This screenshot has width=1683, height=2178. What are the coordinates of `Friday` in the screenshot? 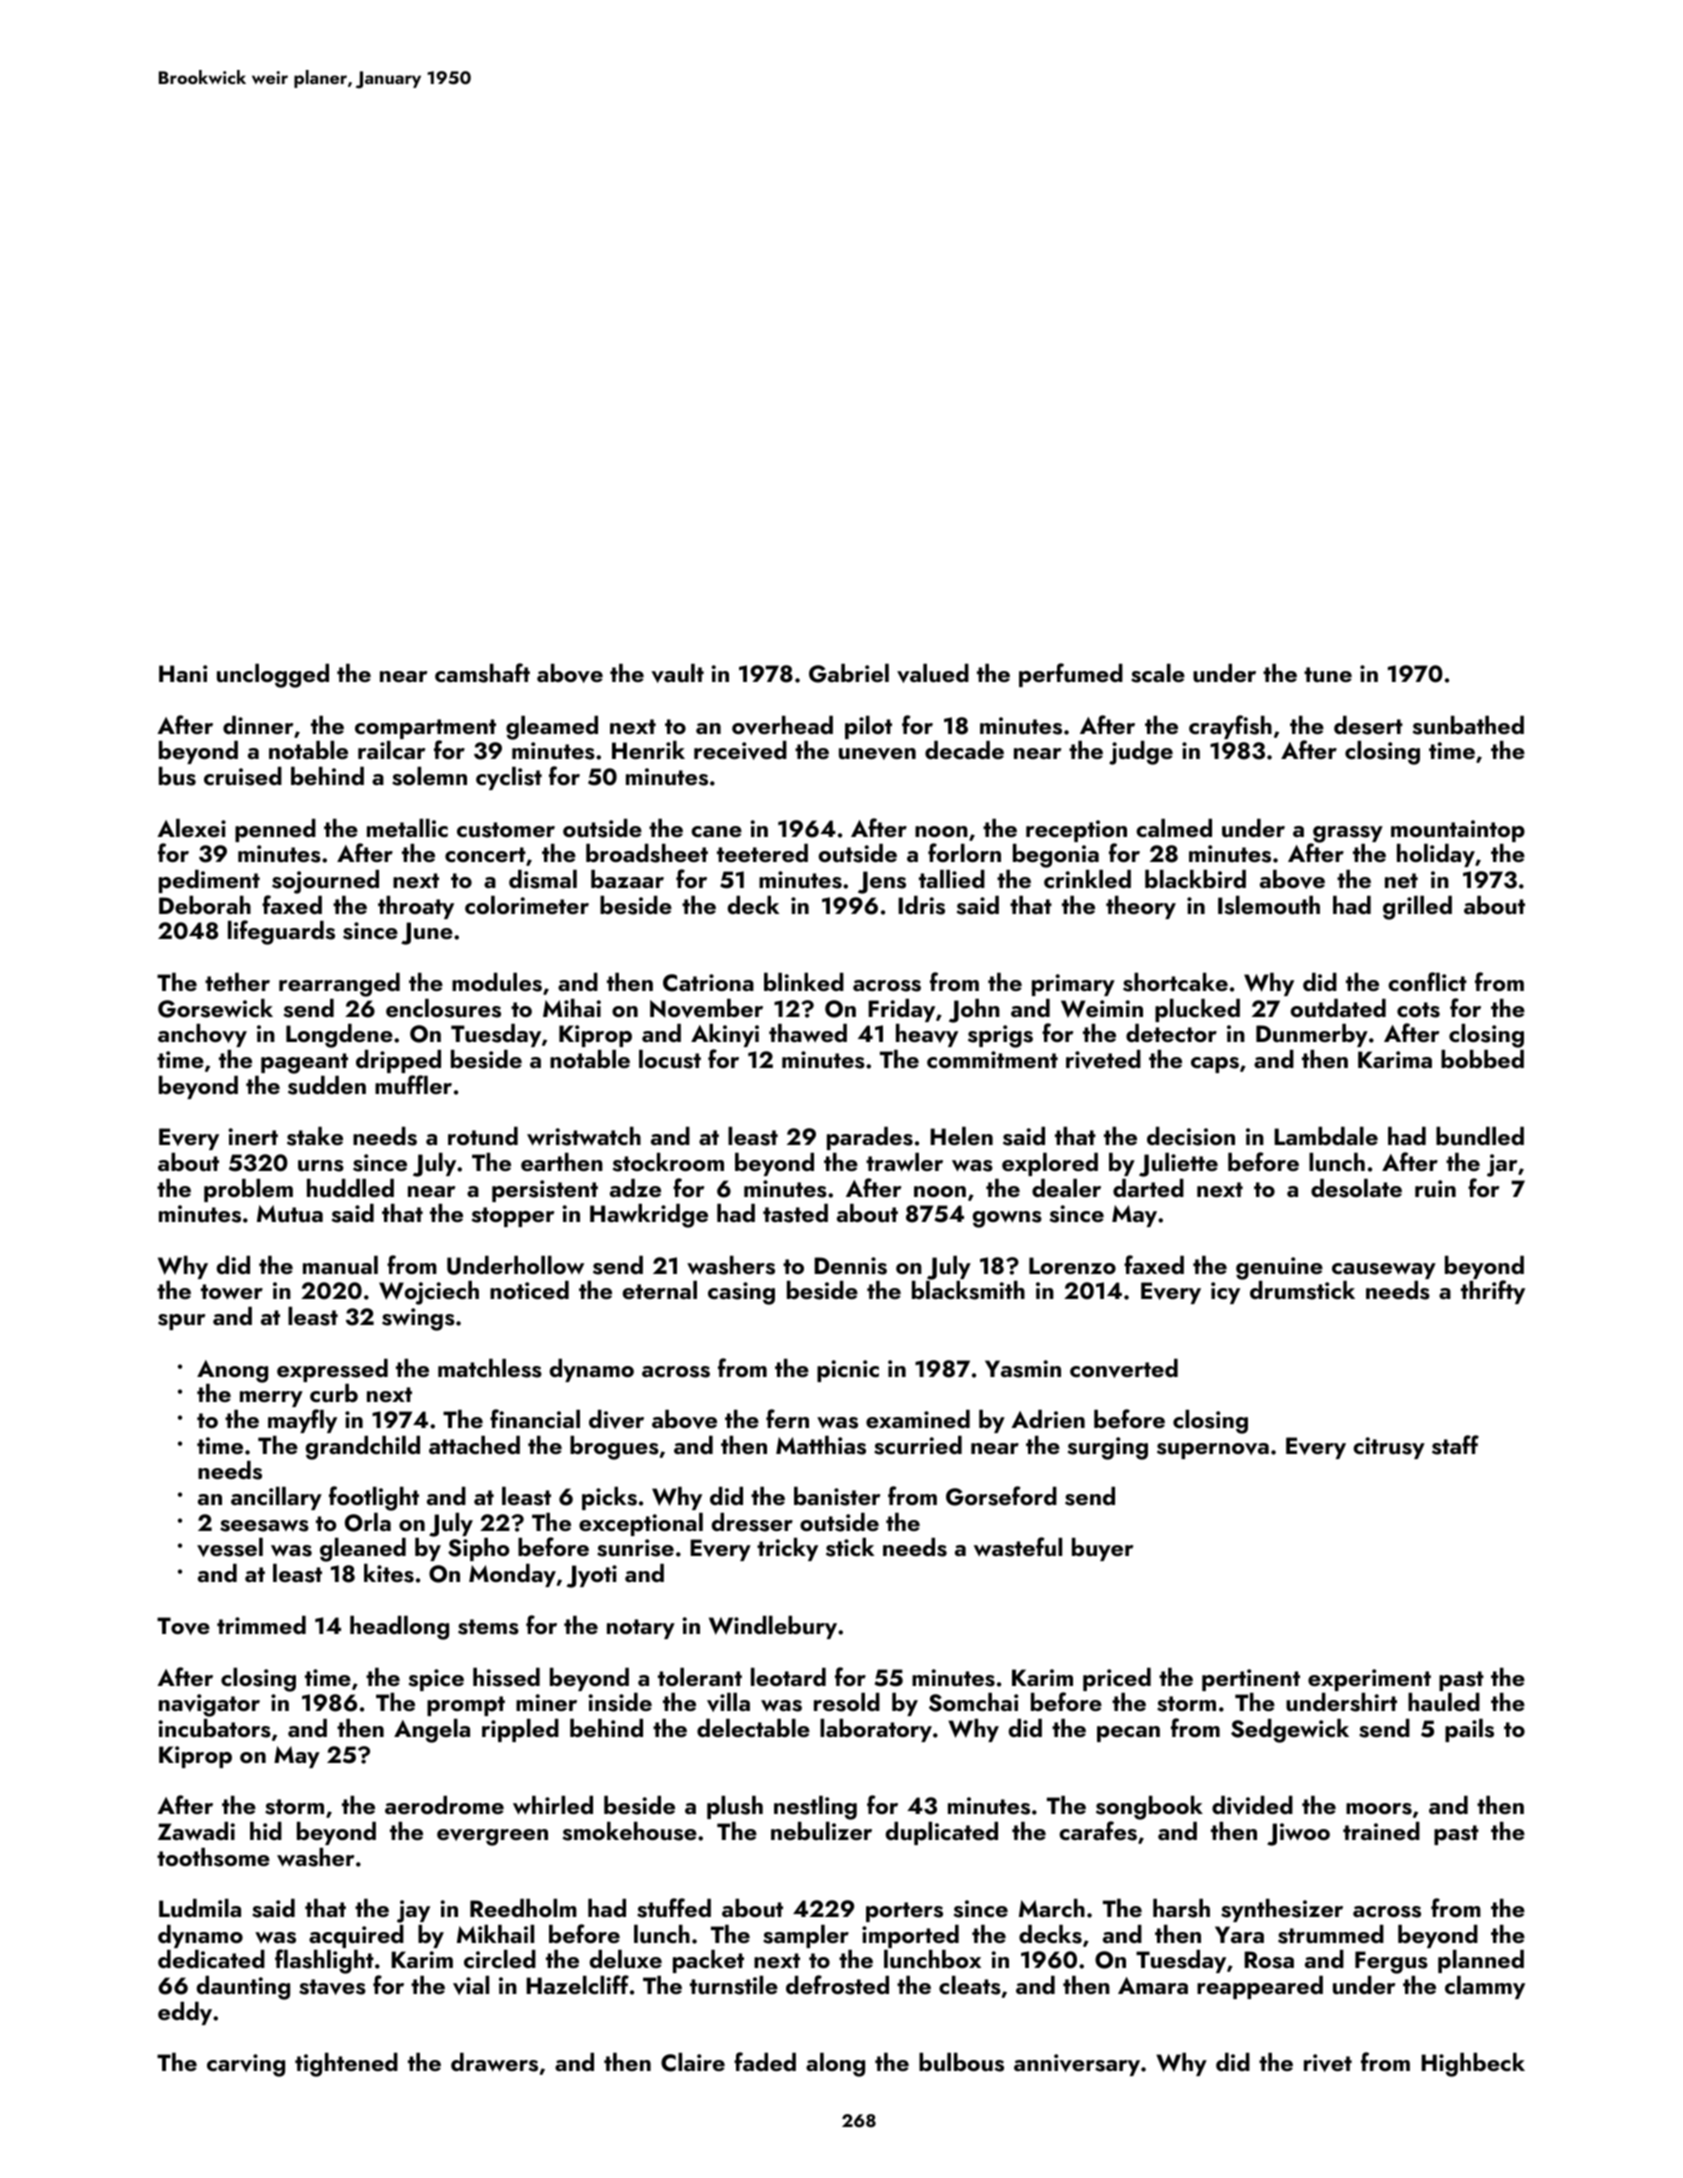 It's located at (901, 1010).
